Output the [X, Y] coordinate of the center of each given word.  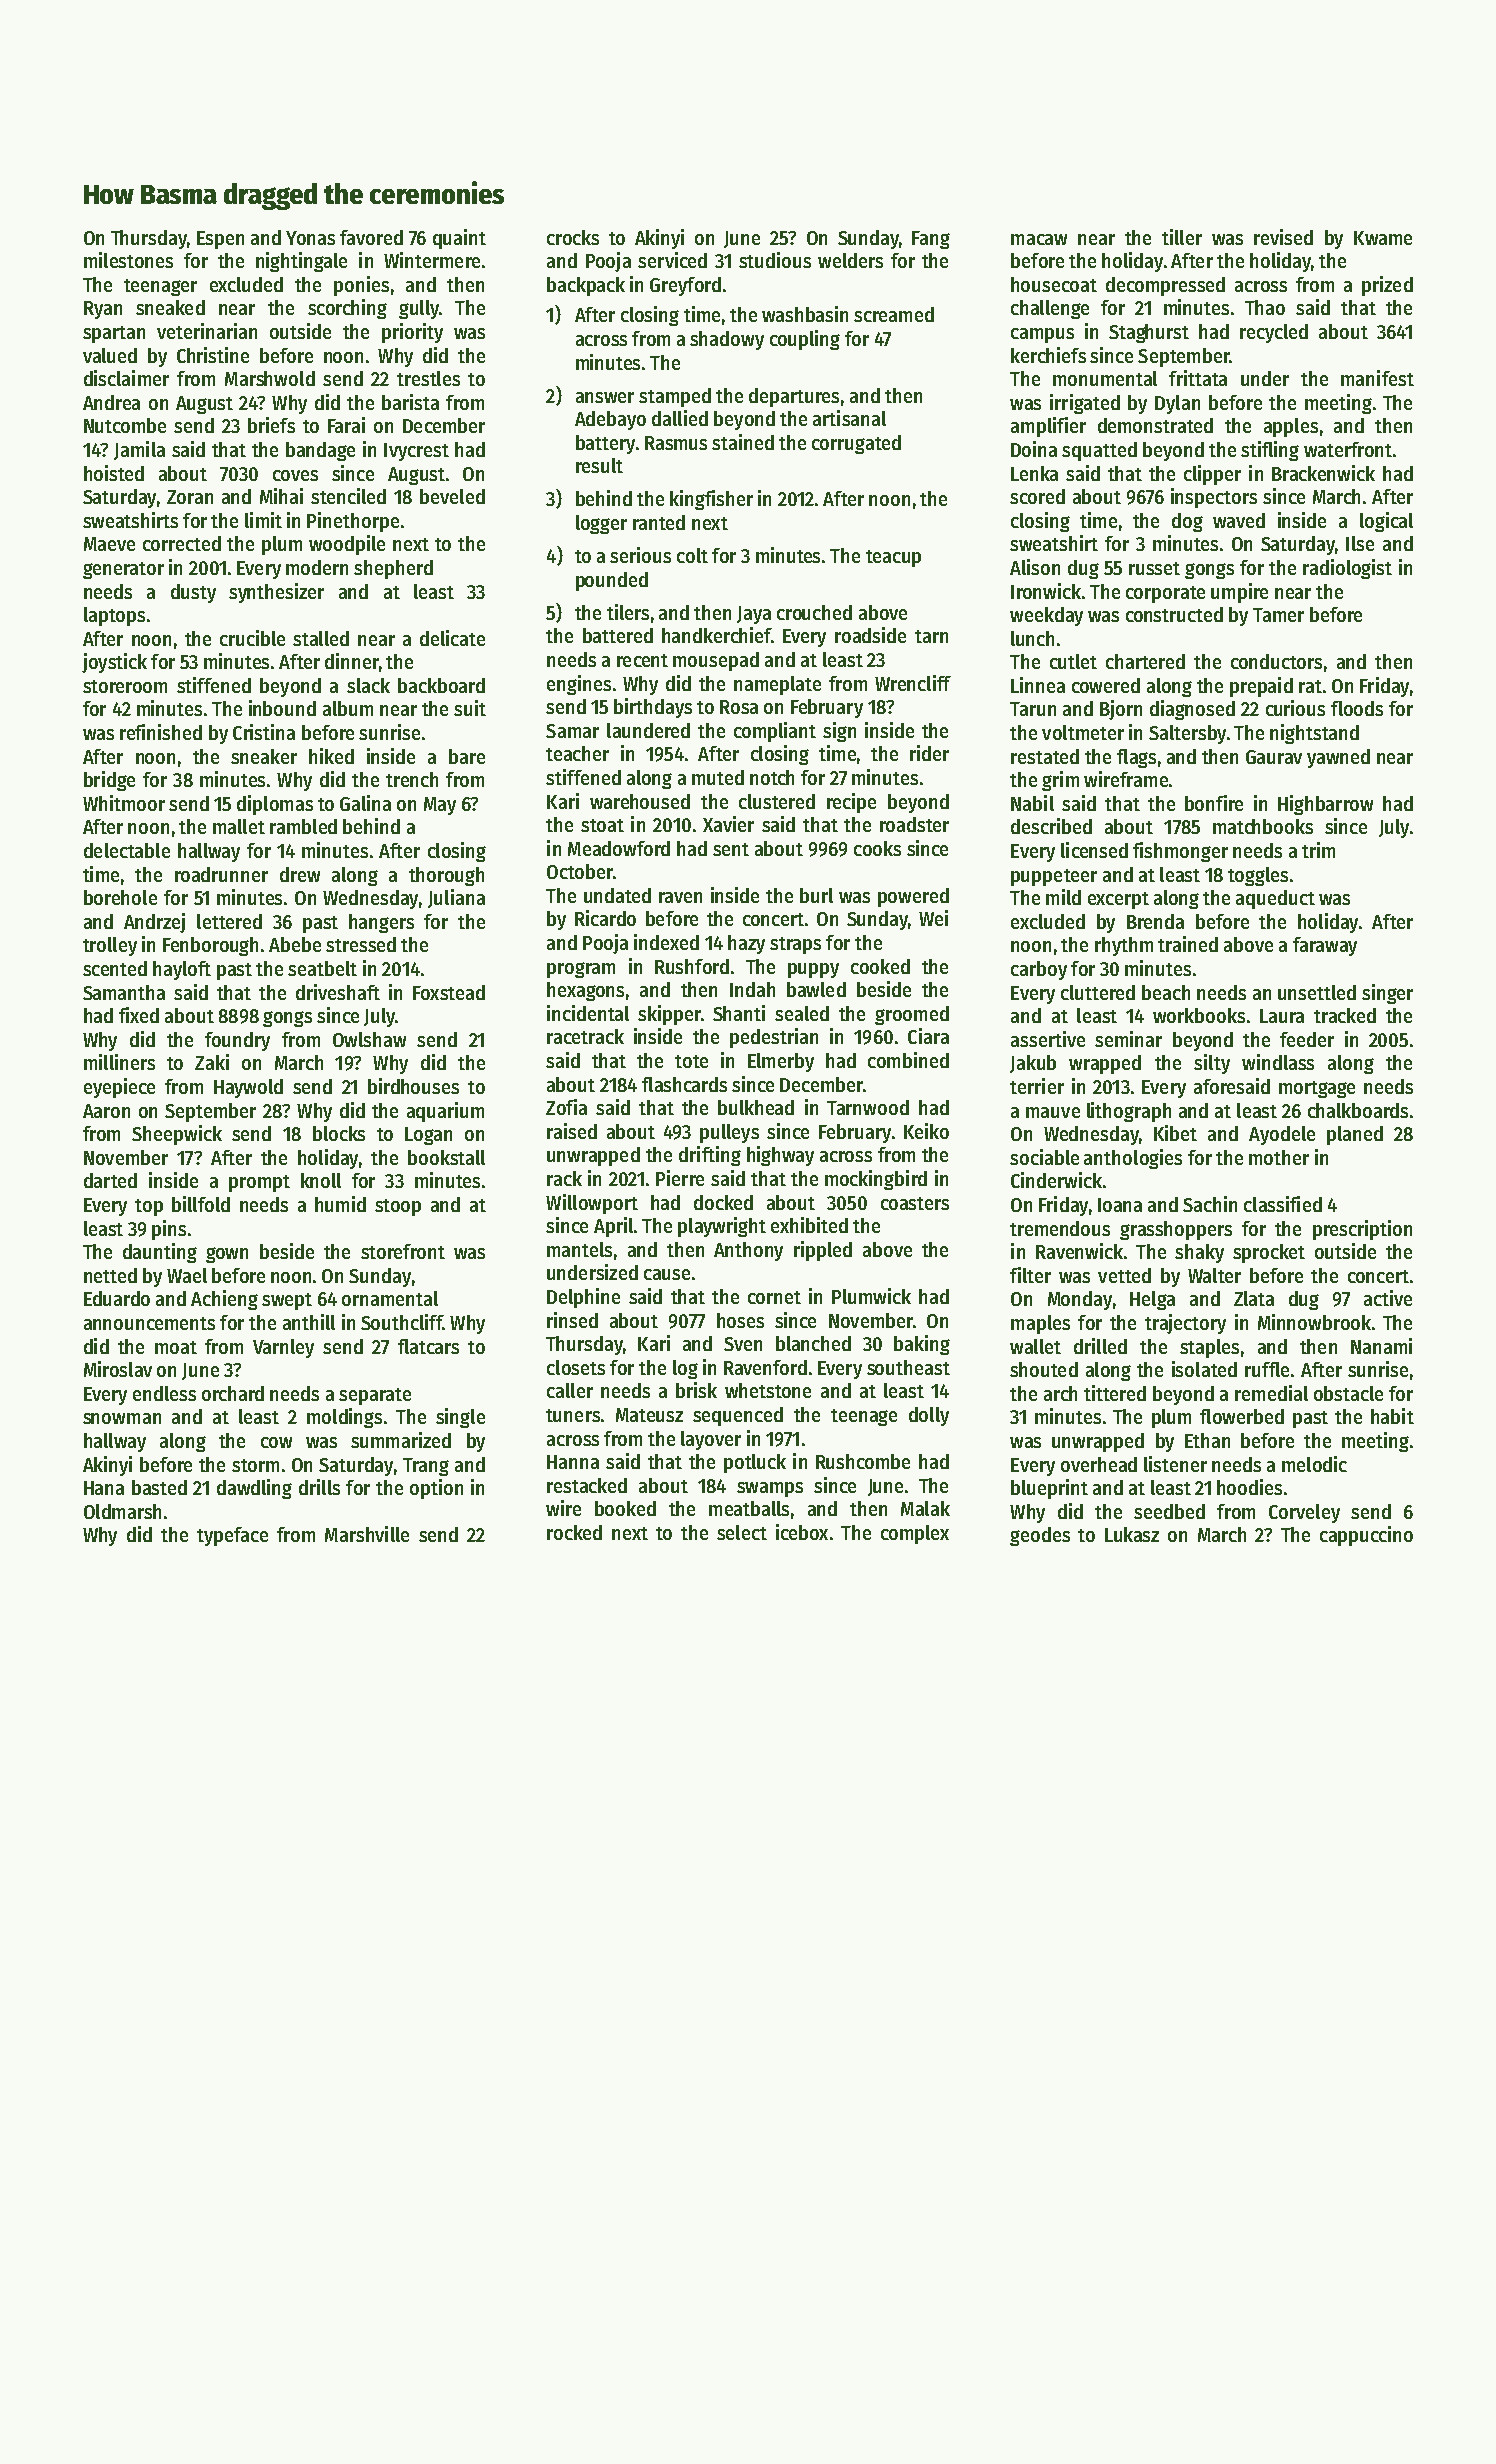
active [1388, 1298]
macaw [1039, 239]
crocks [573, 237]
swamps [770, 1489]
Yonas [310, 238]
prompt [259, 1183]
